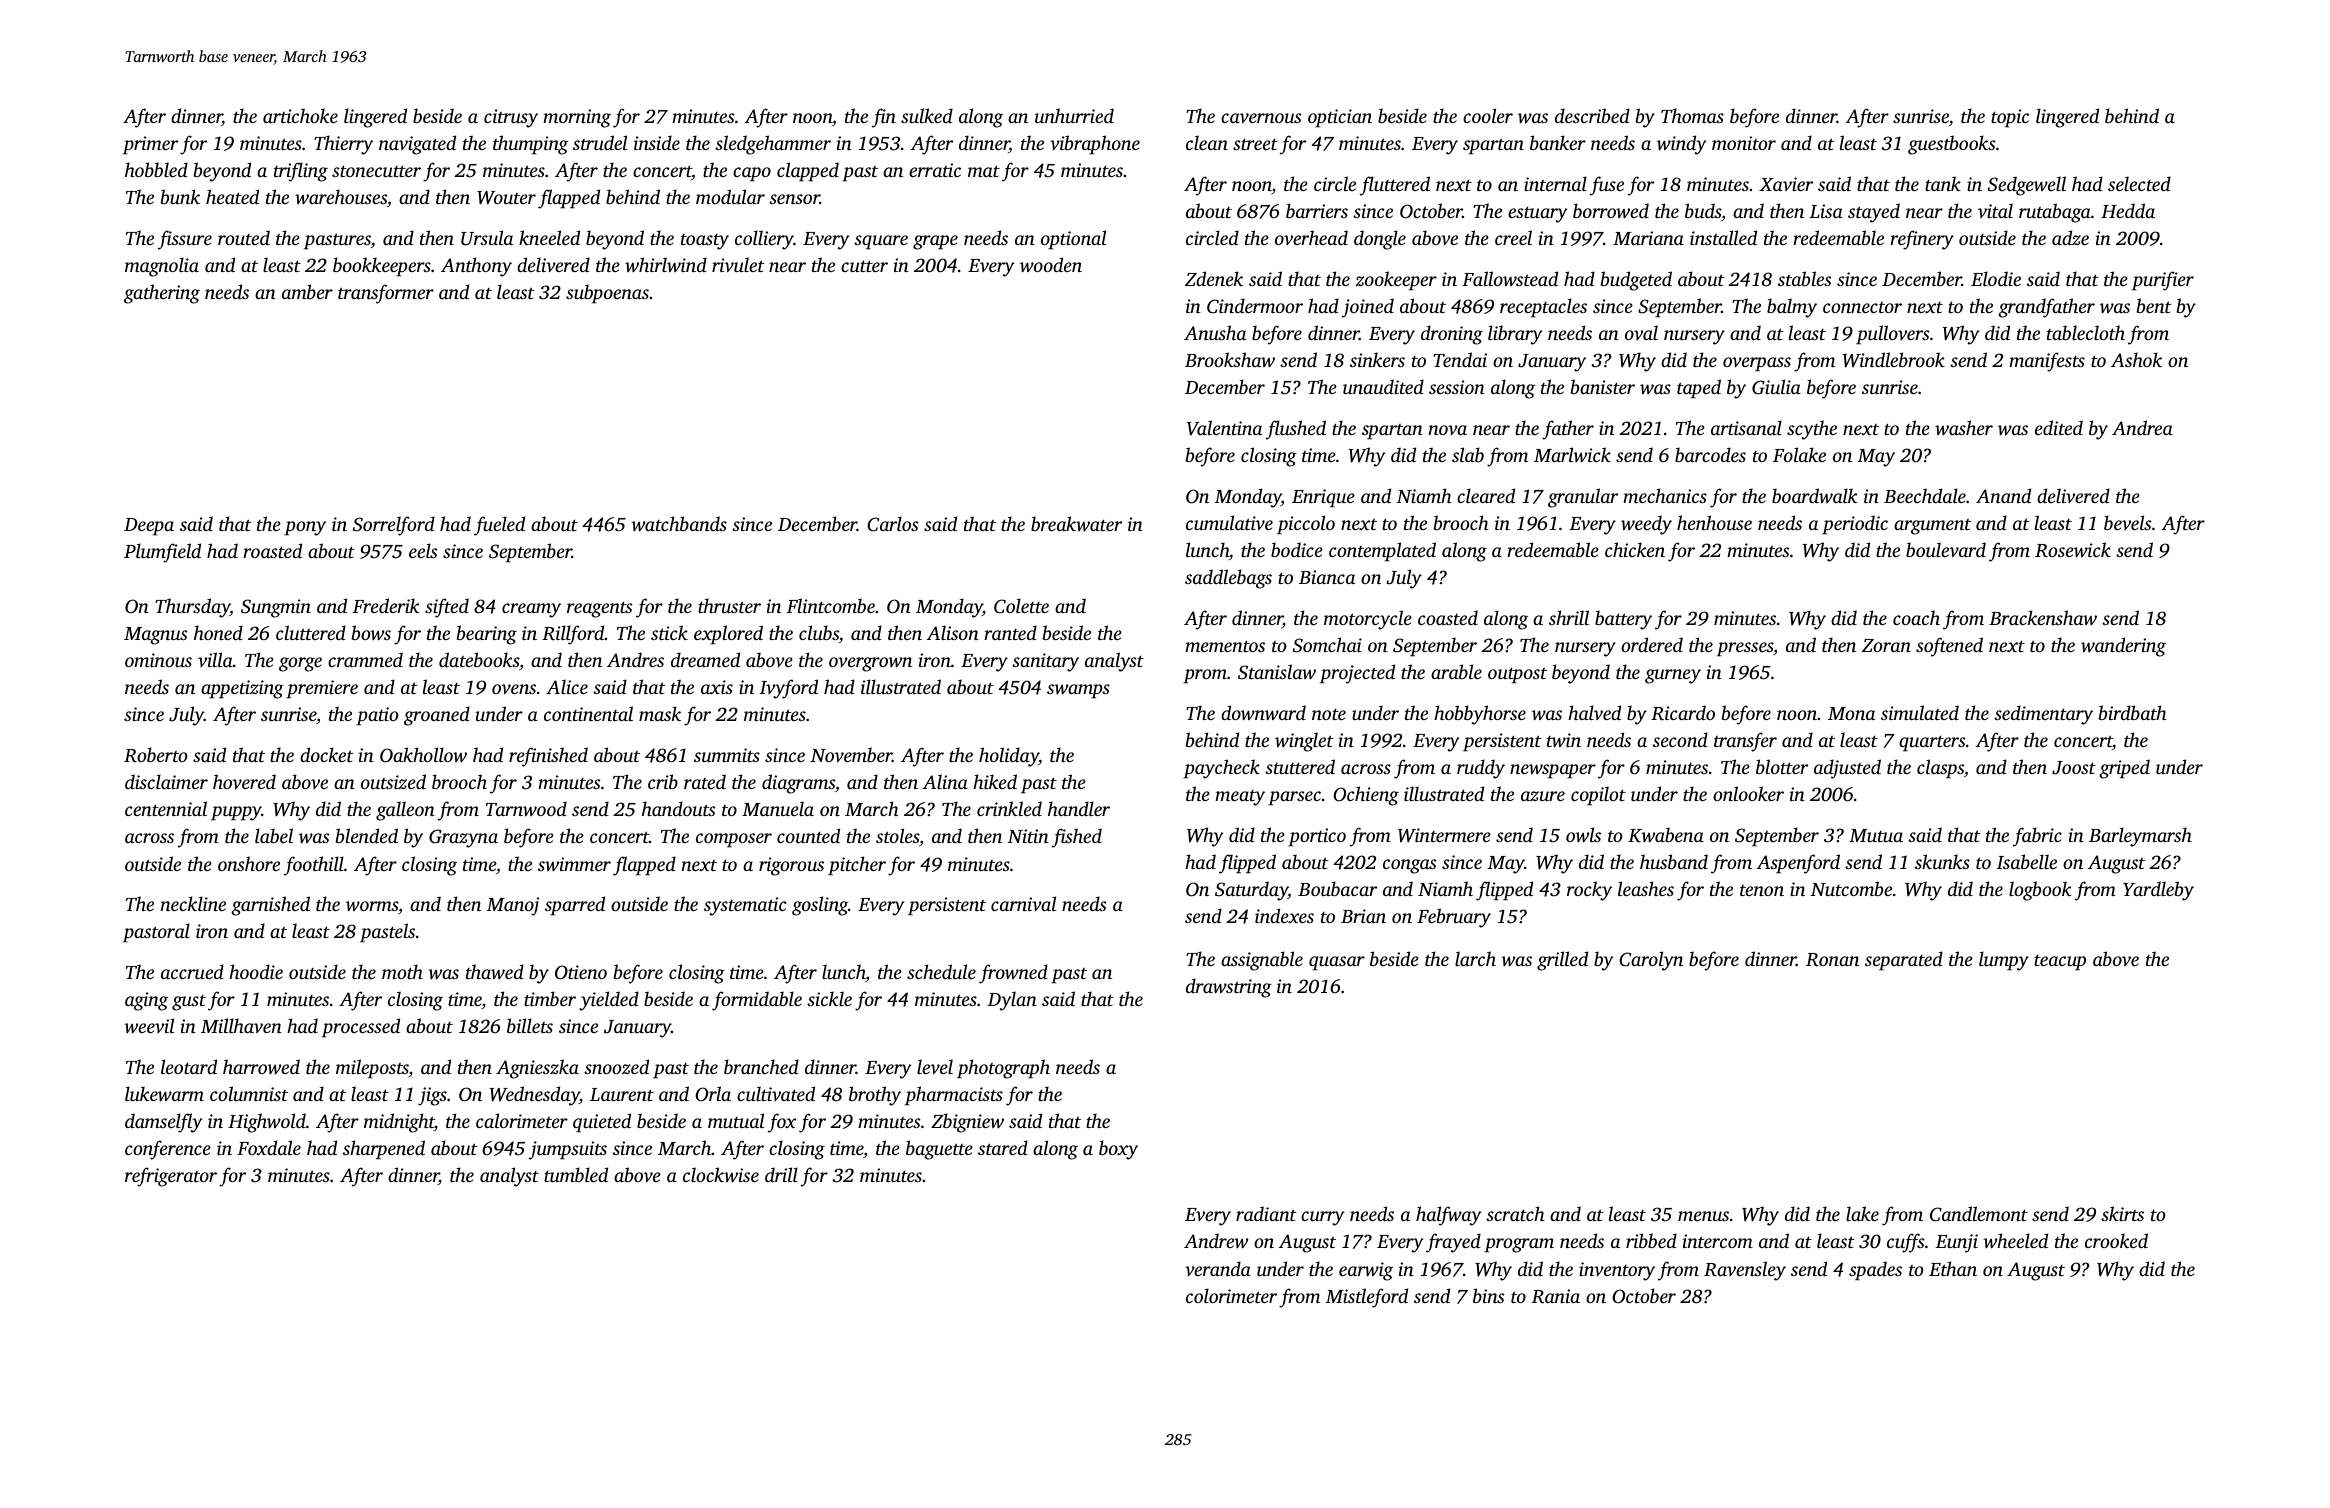  What do you see at coordinates (164, 1094) in the image?
I see `lukewarm` at bounding box center [164, 1094].
